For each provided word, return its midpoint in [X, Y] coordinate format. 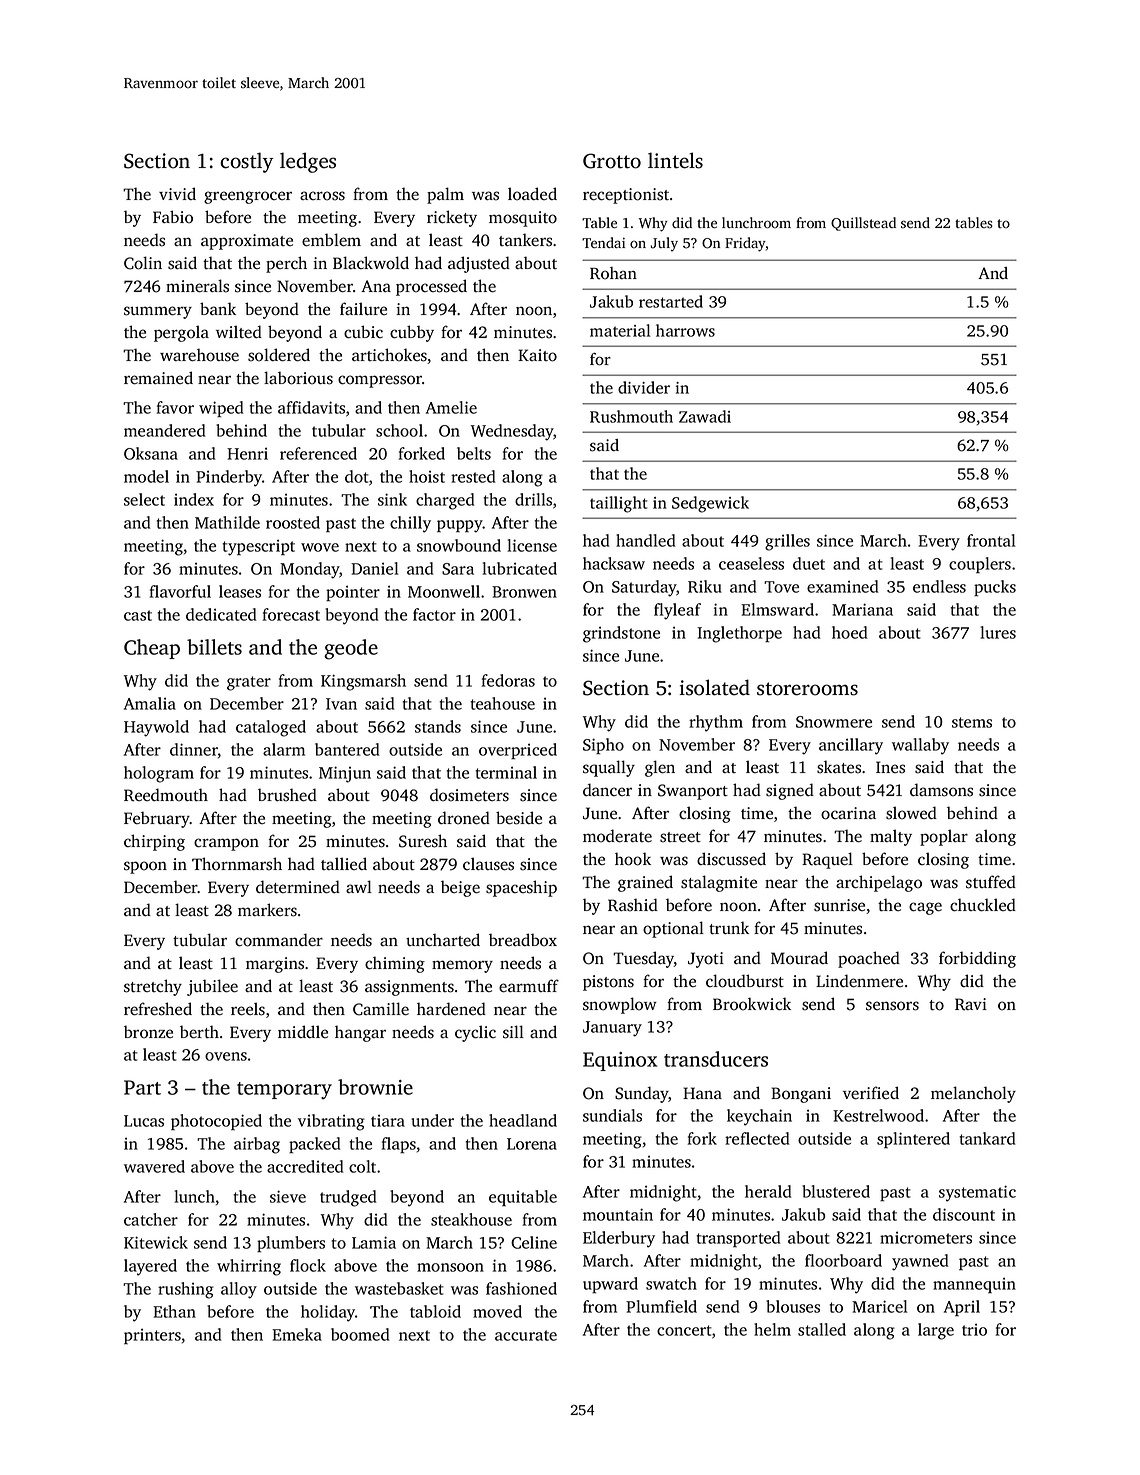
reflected [757, 1138]
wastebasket [399, 1288]
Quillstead [863, 224]
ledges [308, 162]
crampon [226, 844]
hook [633, 859]
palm [445, 195]
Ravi [971, 1004]
